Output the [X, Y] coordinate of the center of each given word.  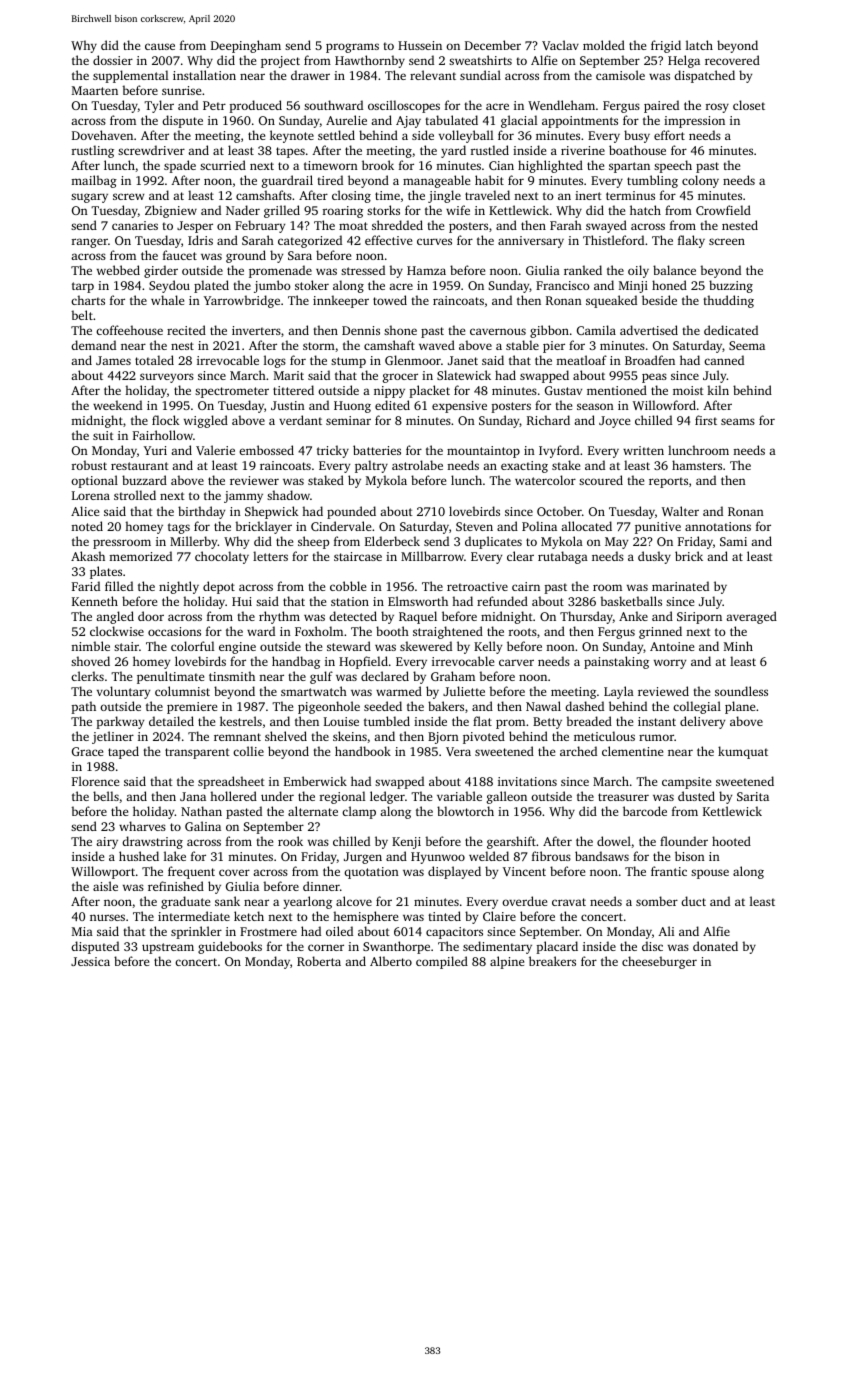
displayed [454, 872]
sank [227, 901]
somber [657, 901]
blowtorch [465, 811]
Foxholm [319, 631]
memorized [140, 556]
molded [604, 45]
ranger [90, 243]
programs [352, 48]
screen [727, 241]
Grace [87, 751]
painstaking [616, 662]
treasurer [623, 797]
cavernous [498, 331]
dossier [113, 60]
